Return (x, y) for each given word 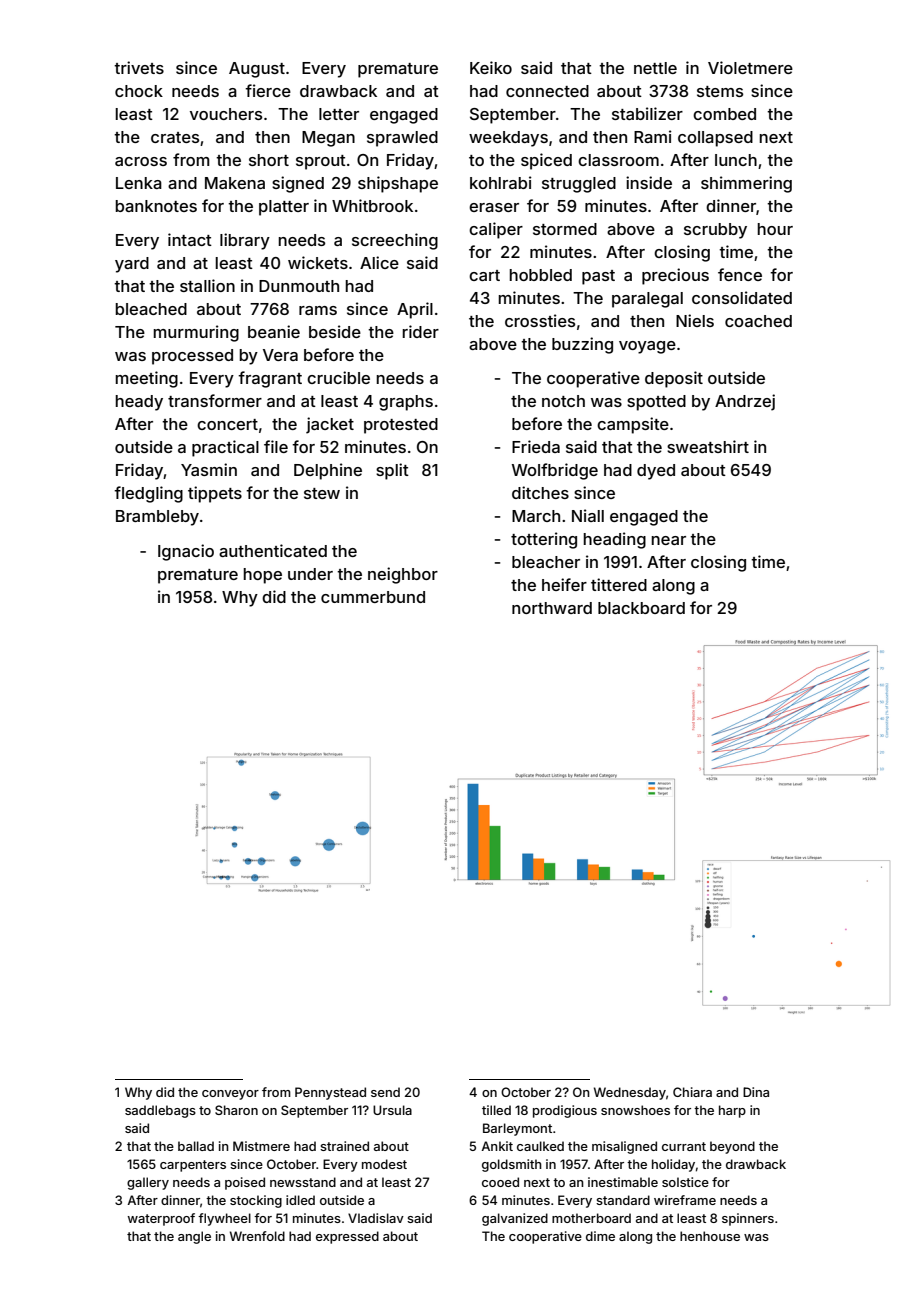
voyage (647, 347)
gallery (148, 1183)
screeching (395, 241)
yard (132, 265)
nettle (655, 68)
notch (563, 401)
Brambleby (157, 518)
